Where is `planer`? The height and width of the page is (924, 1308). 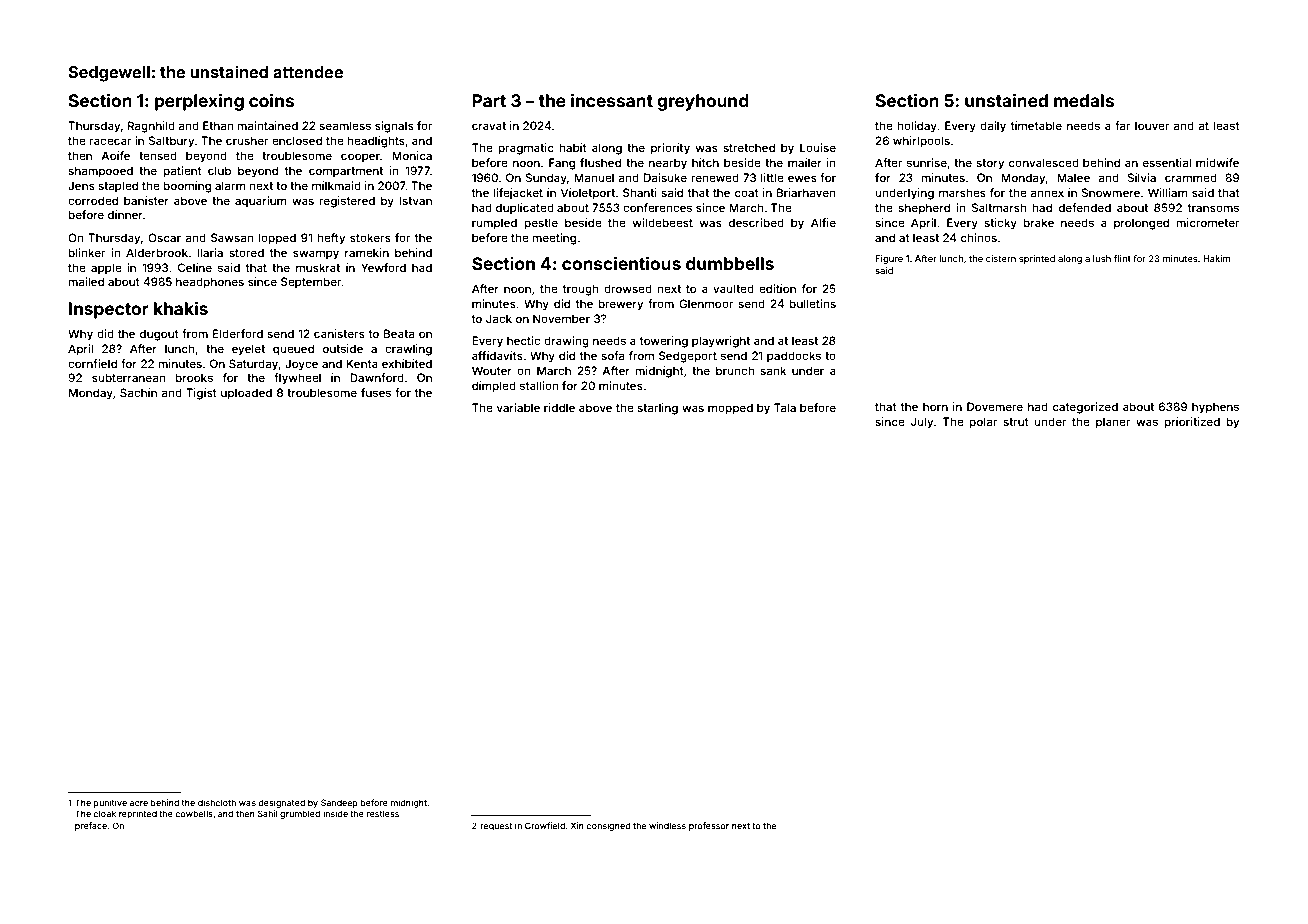 planer is located at coordinates (1113, 423).
